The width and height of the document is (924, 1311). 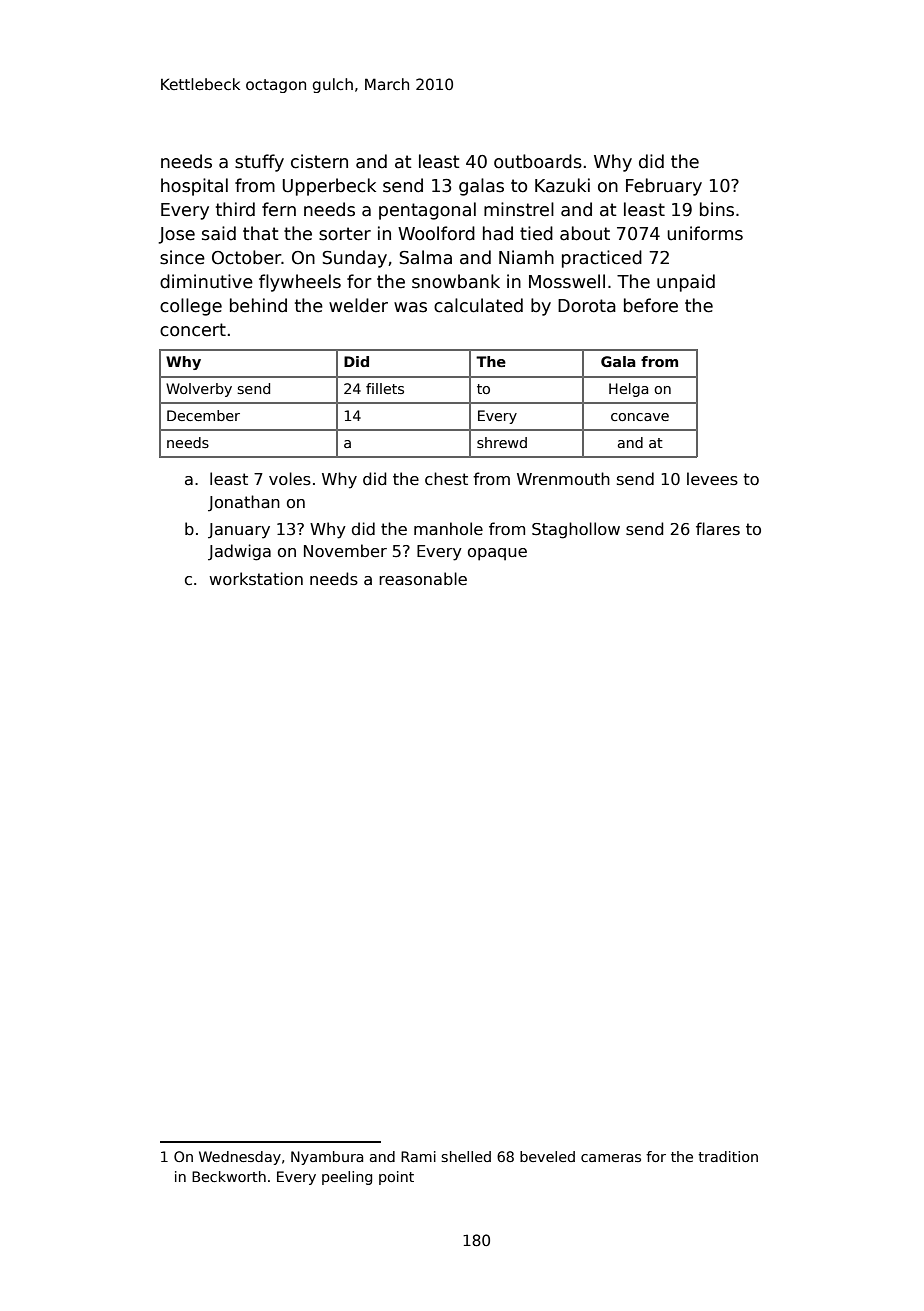 I want to click on cameras, so click(x=611, y=1158).
